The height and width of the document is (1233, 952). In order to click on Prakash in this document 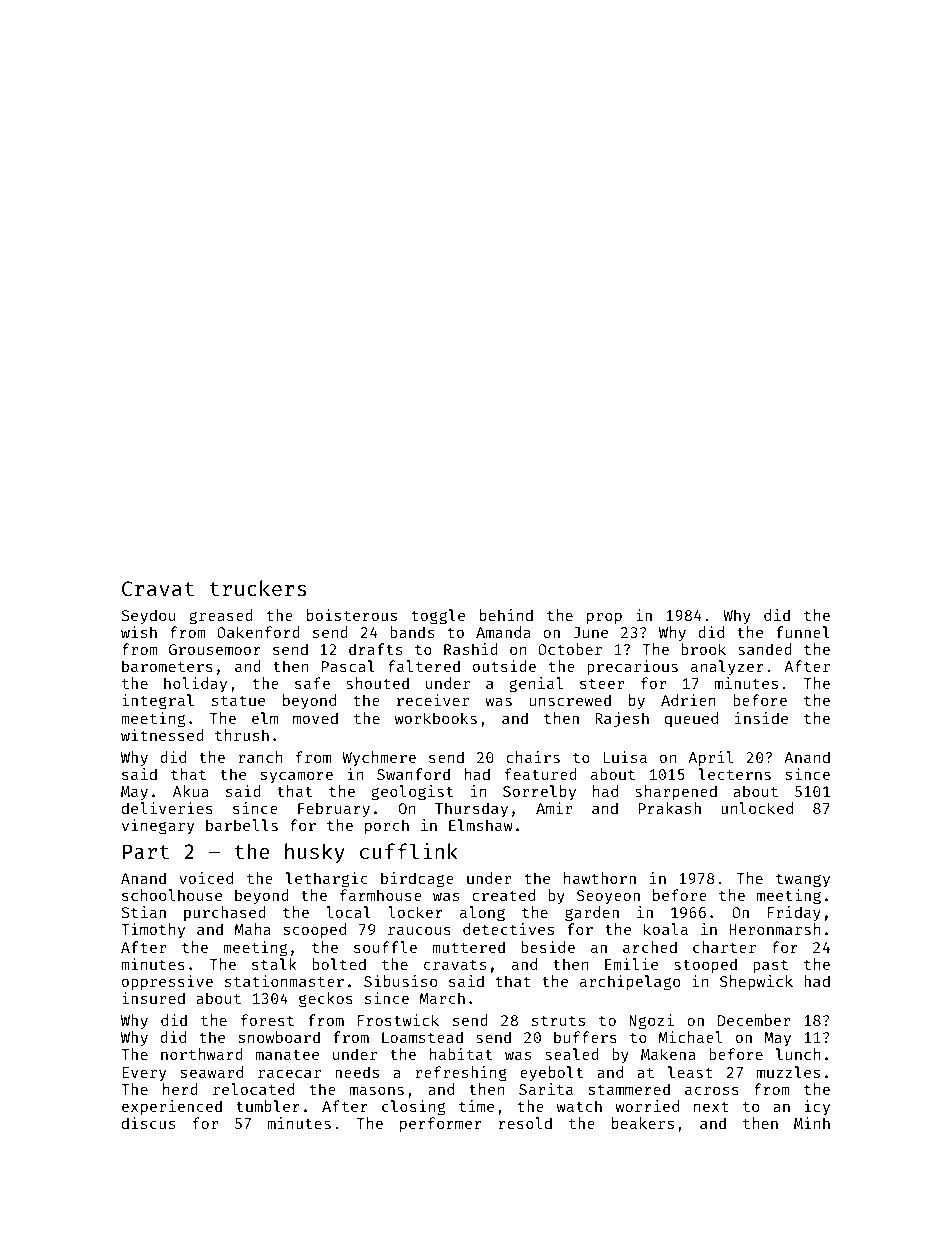, I will do `click(670, 808)`.
